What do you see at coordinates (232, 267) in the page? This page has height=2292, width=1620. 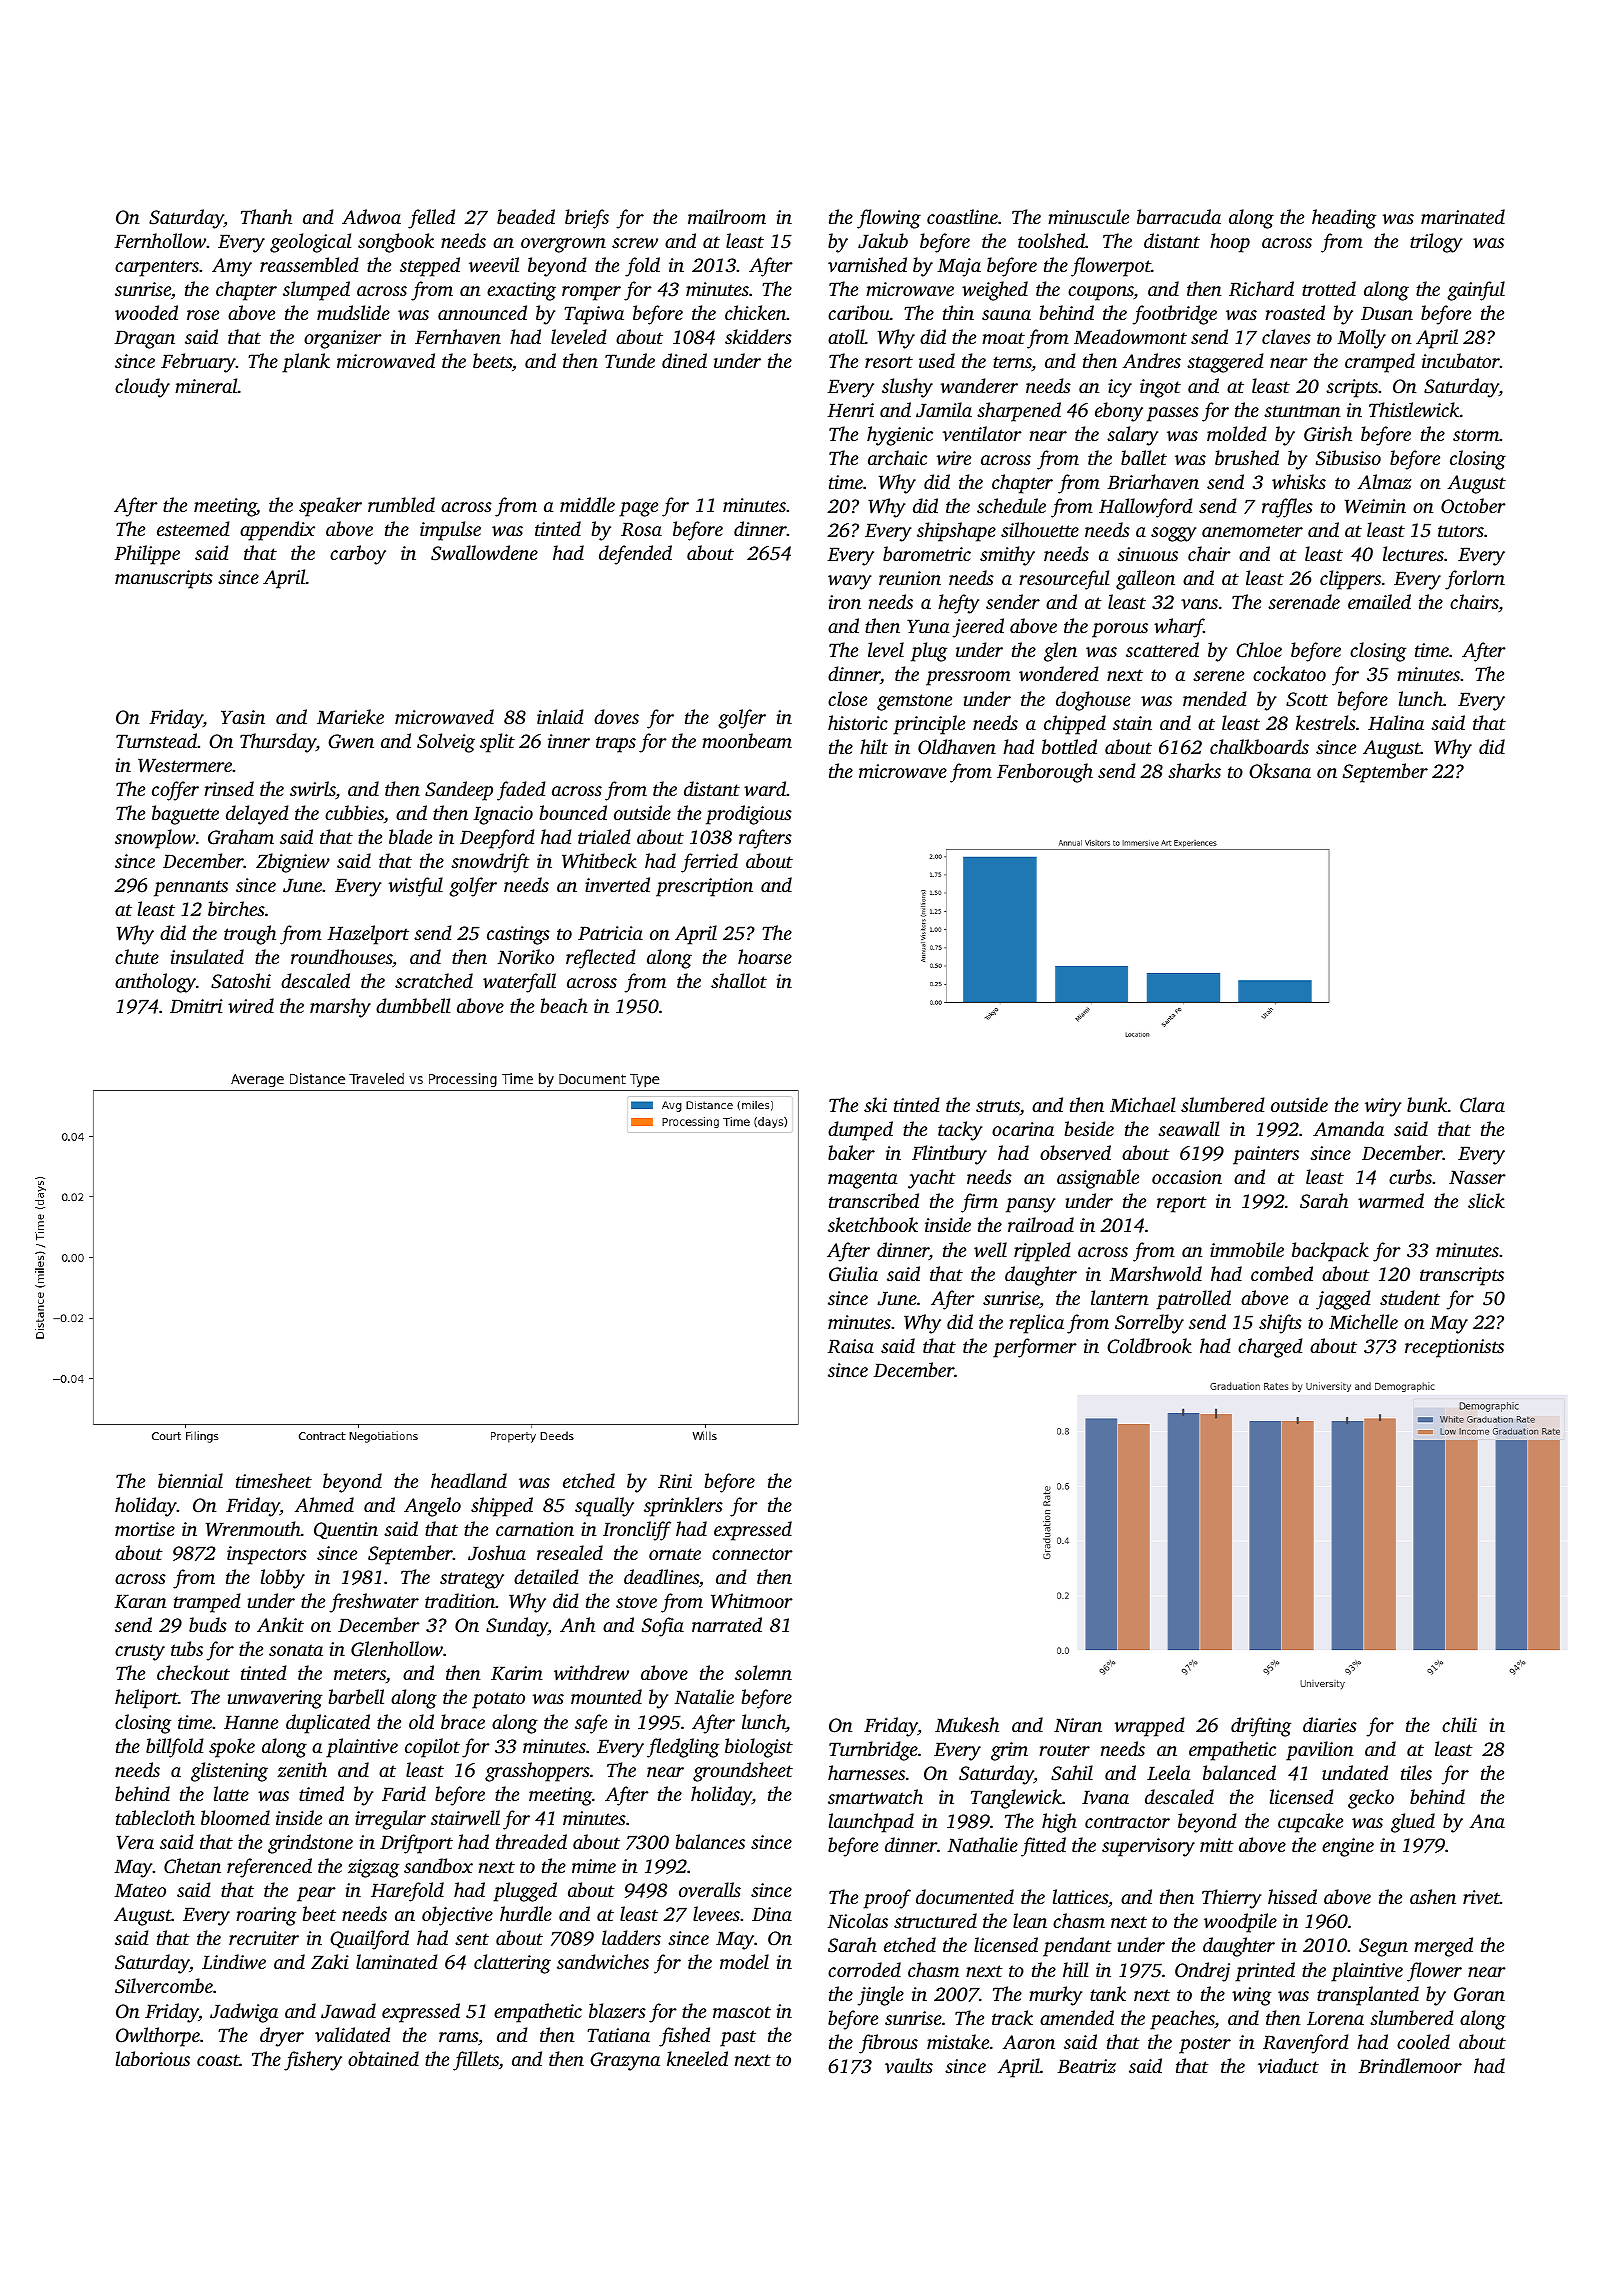 I see `Amy` at bounding box center [232, 267].
